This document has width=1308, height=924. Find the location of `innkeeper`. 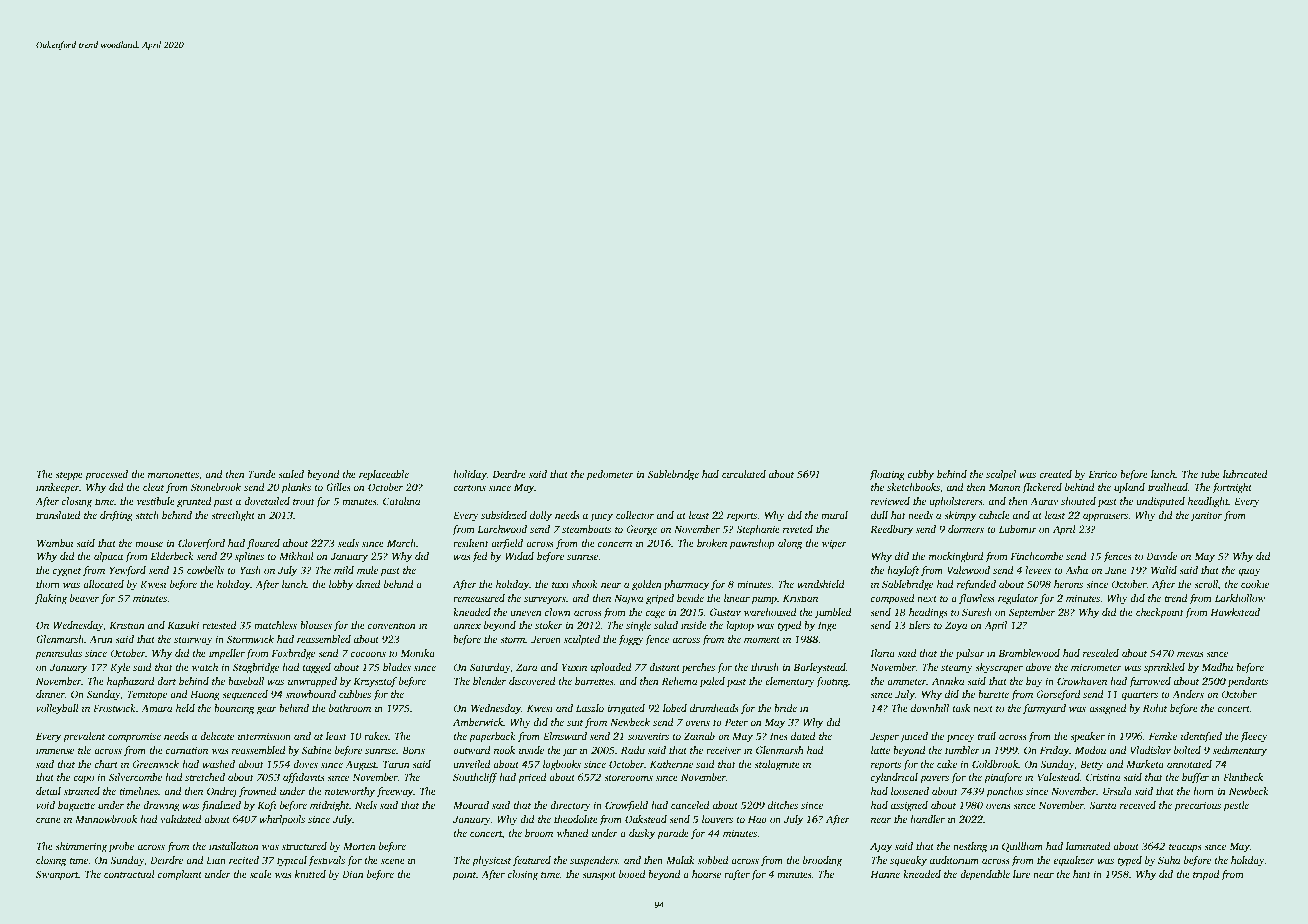

innkeeper is located at coordinates (57, 488).
